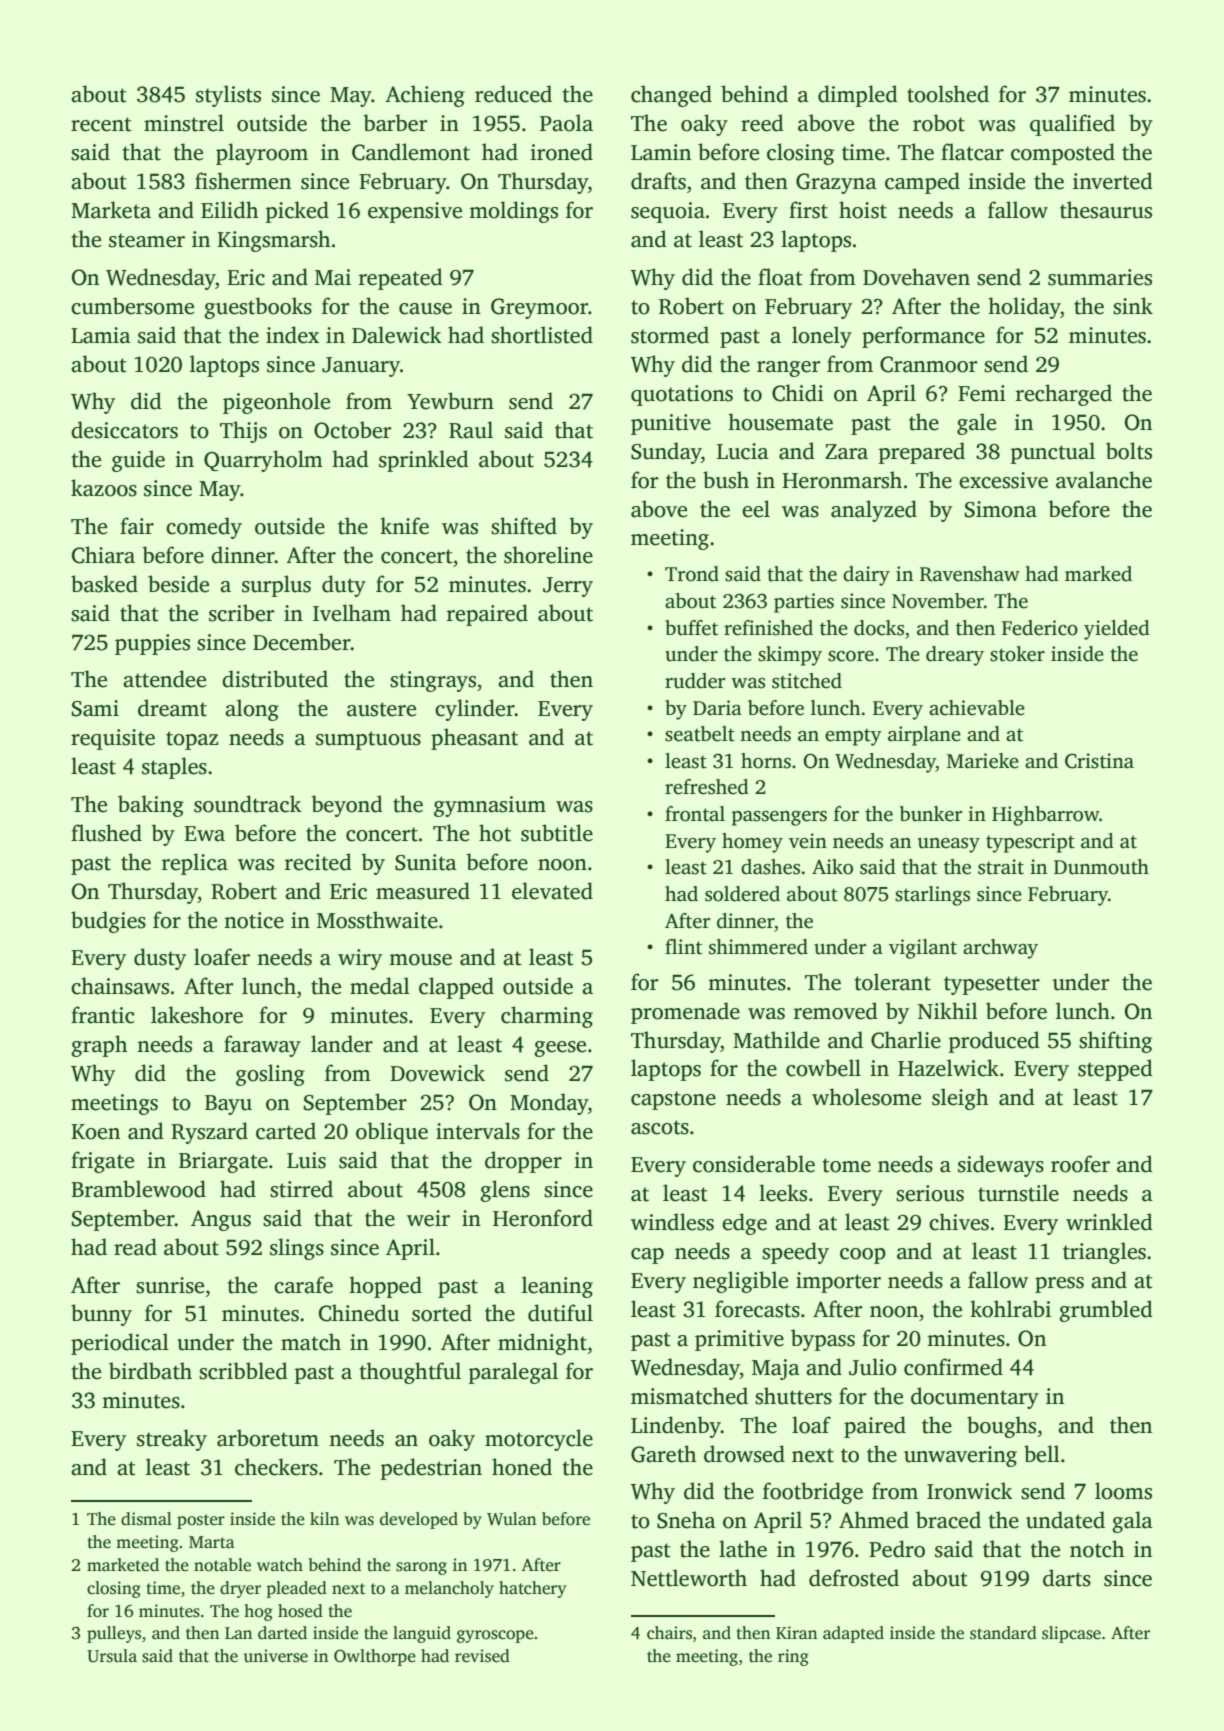  Describe the element at coordinates (858, 96) in the image. I see `dimpled` at that location.
